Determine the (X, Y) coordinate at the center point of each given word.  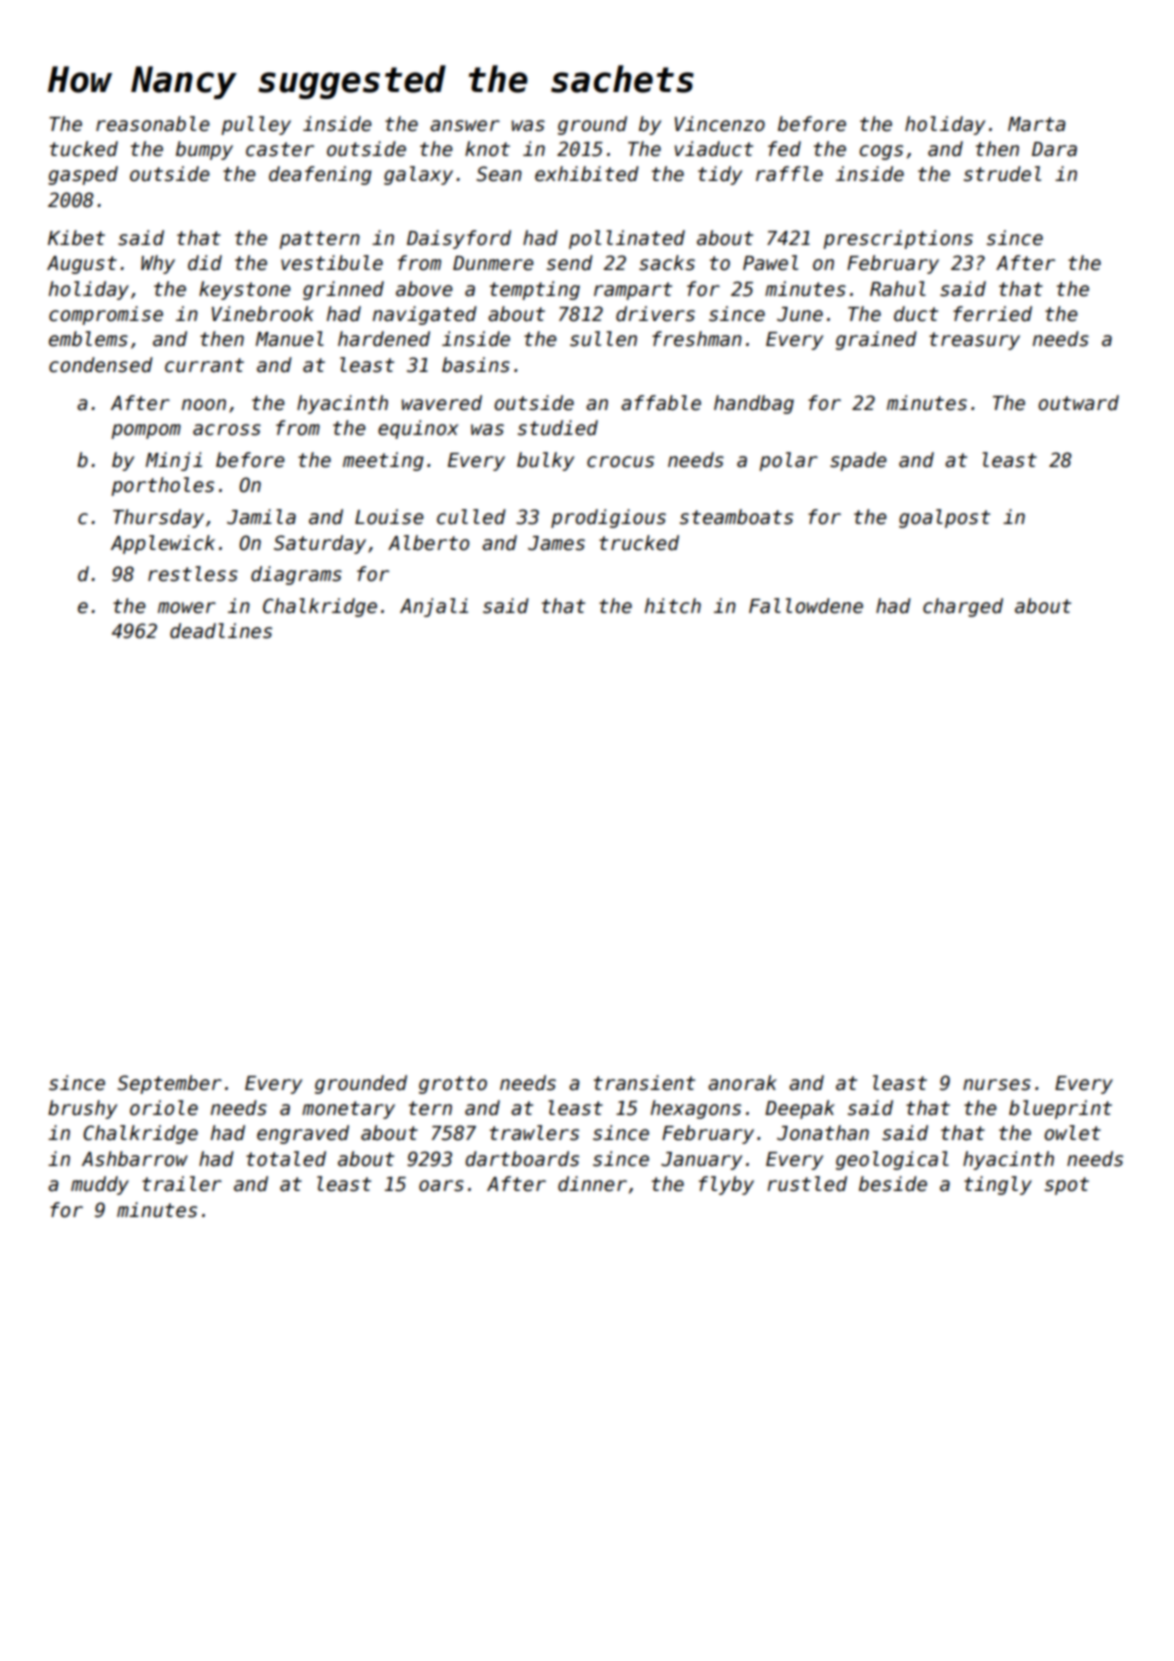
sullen (603, 339)
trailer (182, 1184)
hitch (673, 606)
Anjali (434, 607)
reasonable (153, 124)
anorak (742, 1083)
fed (784, 149)
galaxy (418, 175)
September (169, 1084)
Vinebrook (263, 314)
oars (441, 1186)
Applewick (163, 544)
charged (963, 607)
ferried (992, 314)
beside (893, 1184)
